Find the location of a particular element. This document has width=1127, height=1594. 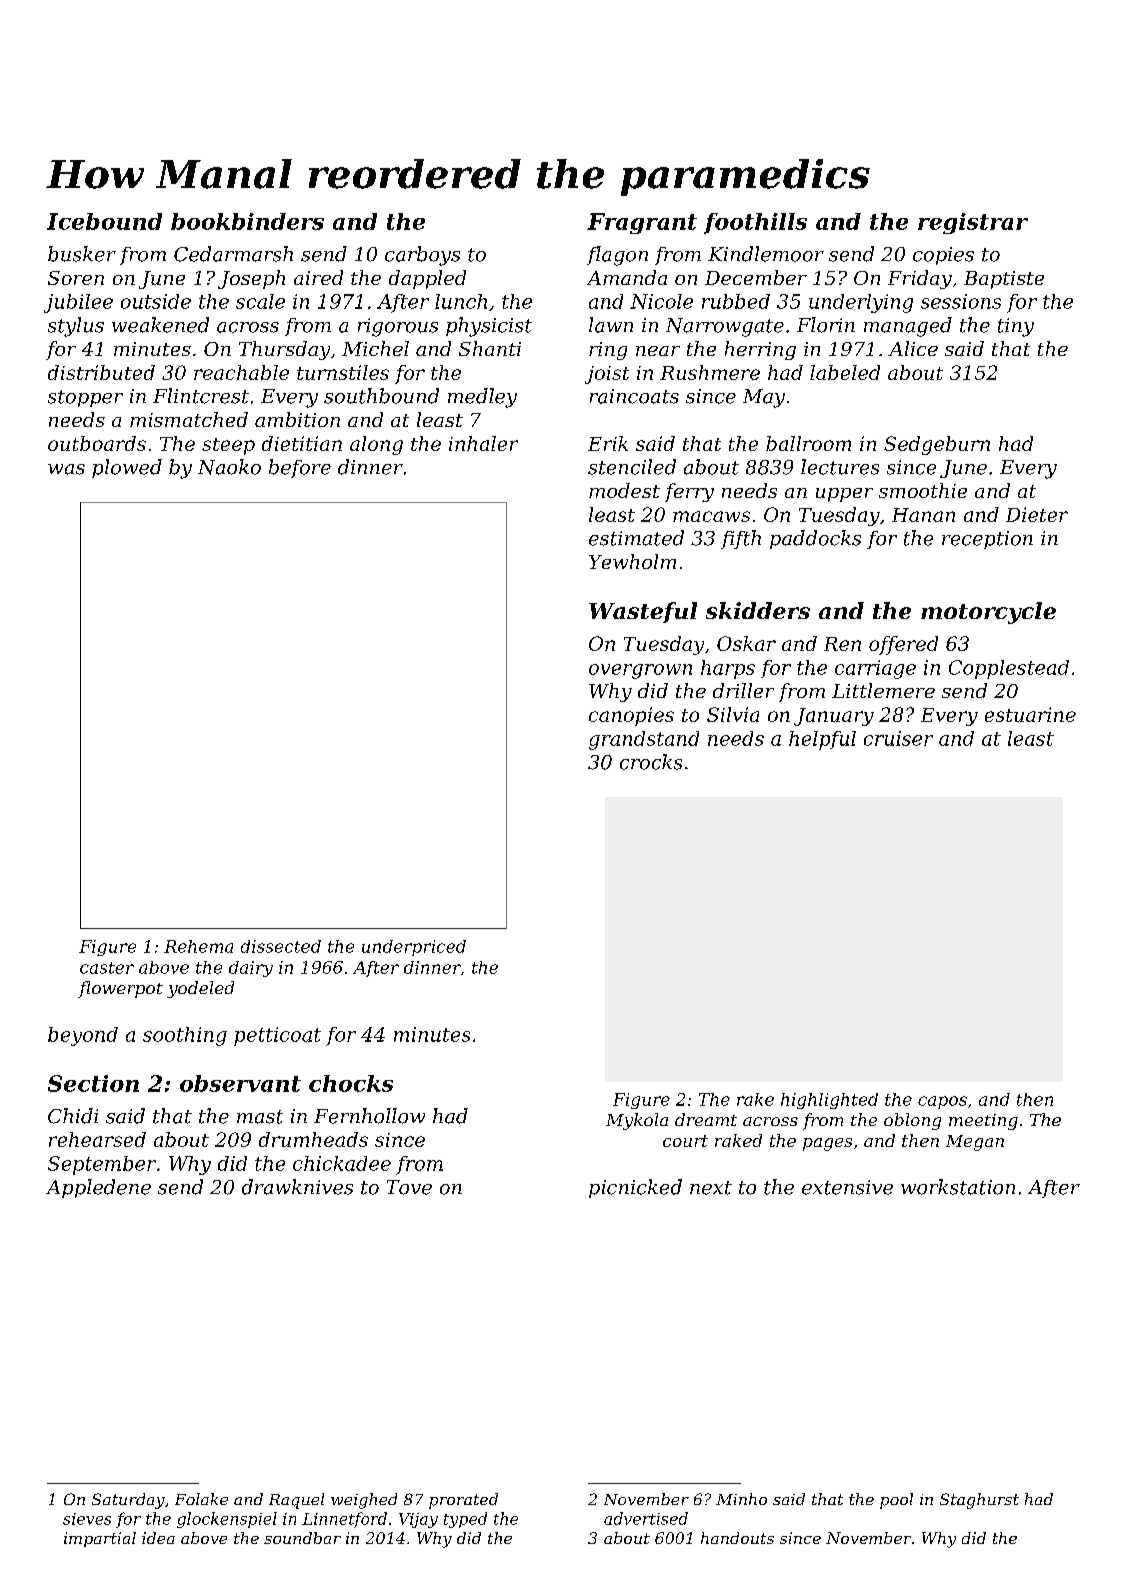

inhaler is located at coordinates (483, 443).
